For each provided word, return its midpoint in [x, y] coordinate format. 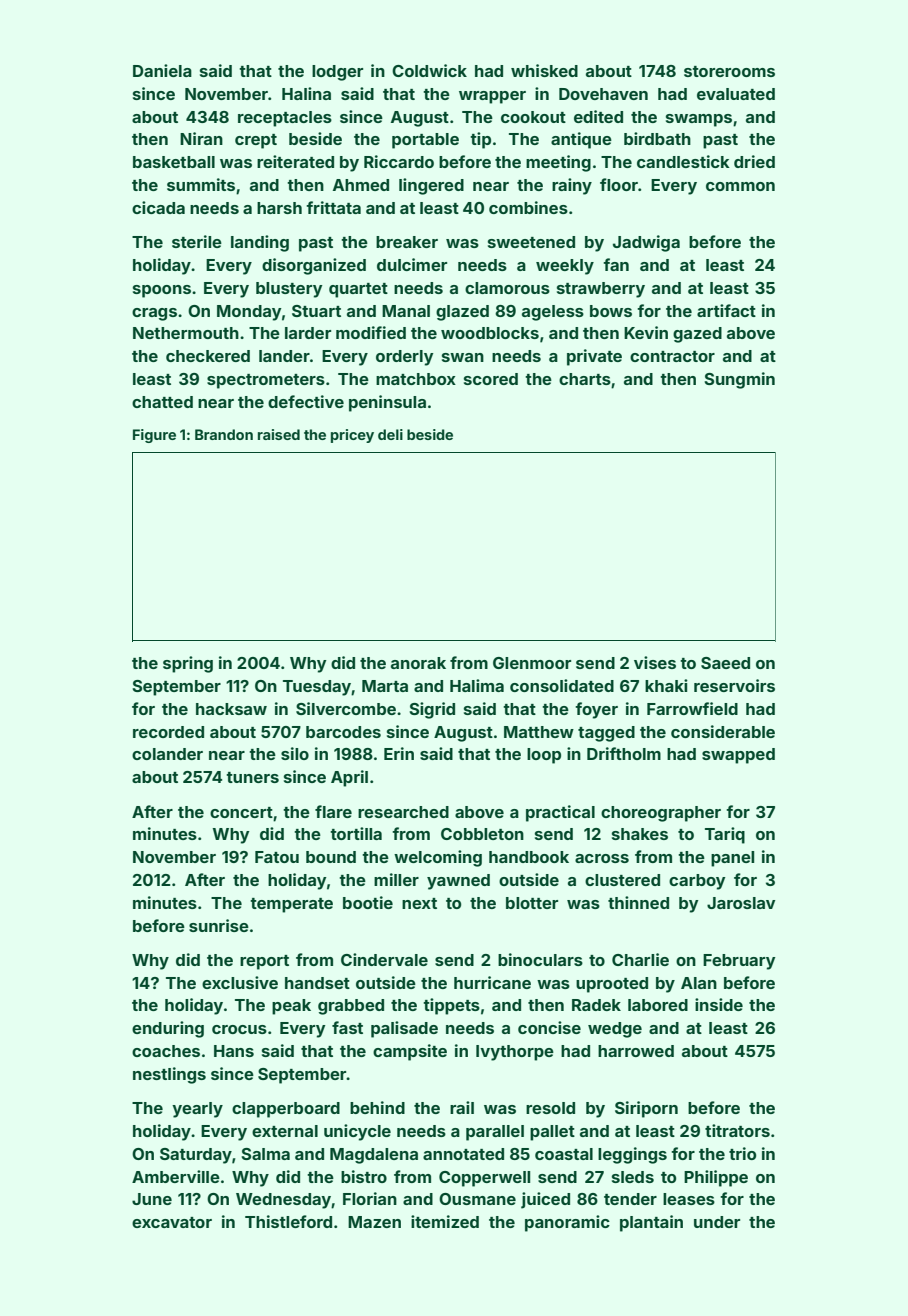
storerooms [729, 71]
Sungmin [739, 380]
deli [390, 434]
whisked [544, 70]
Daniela [162, 70]
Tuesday [317, 688]
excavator [172, 1222]
